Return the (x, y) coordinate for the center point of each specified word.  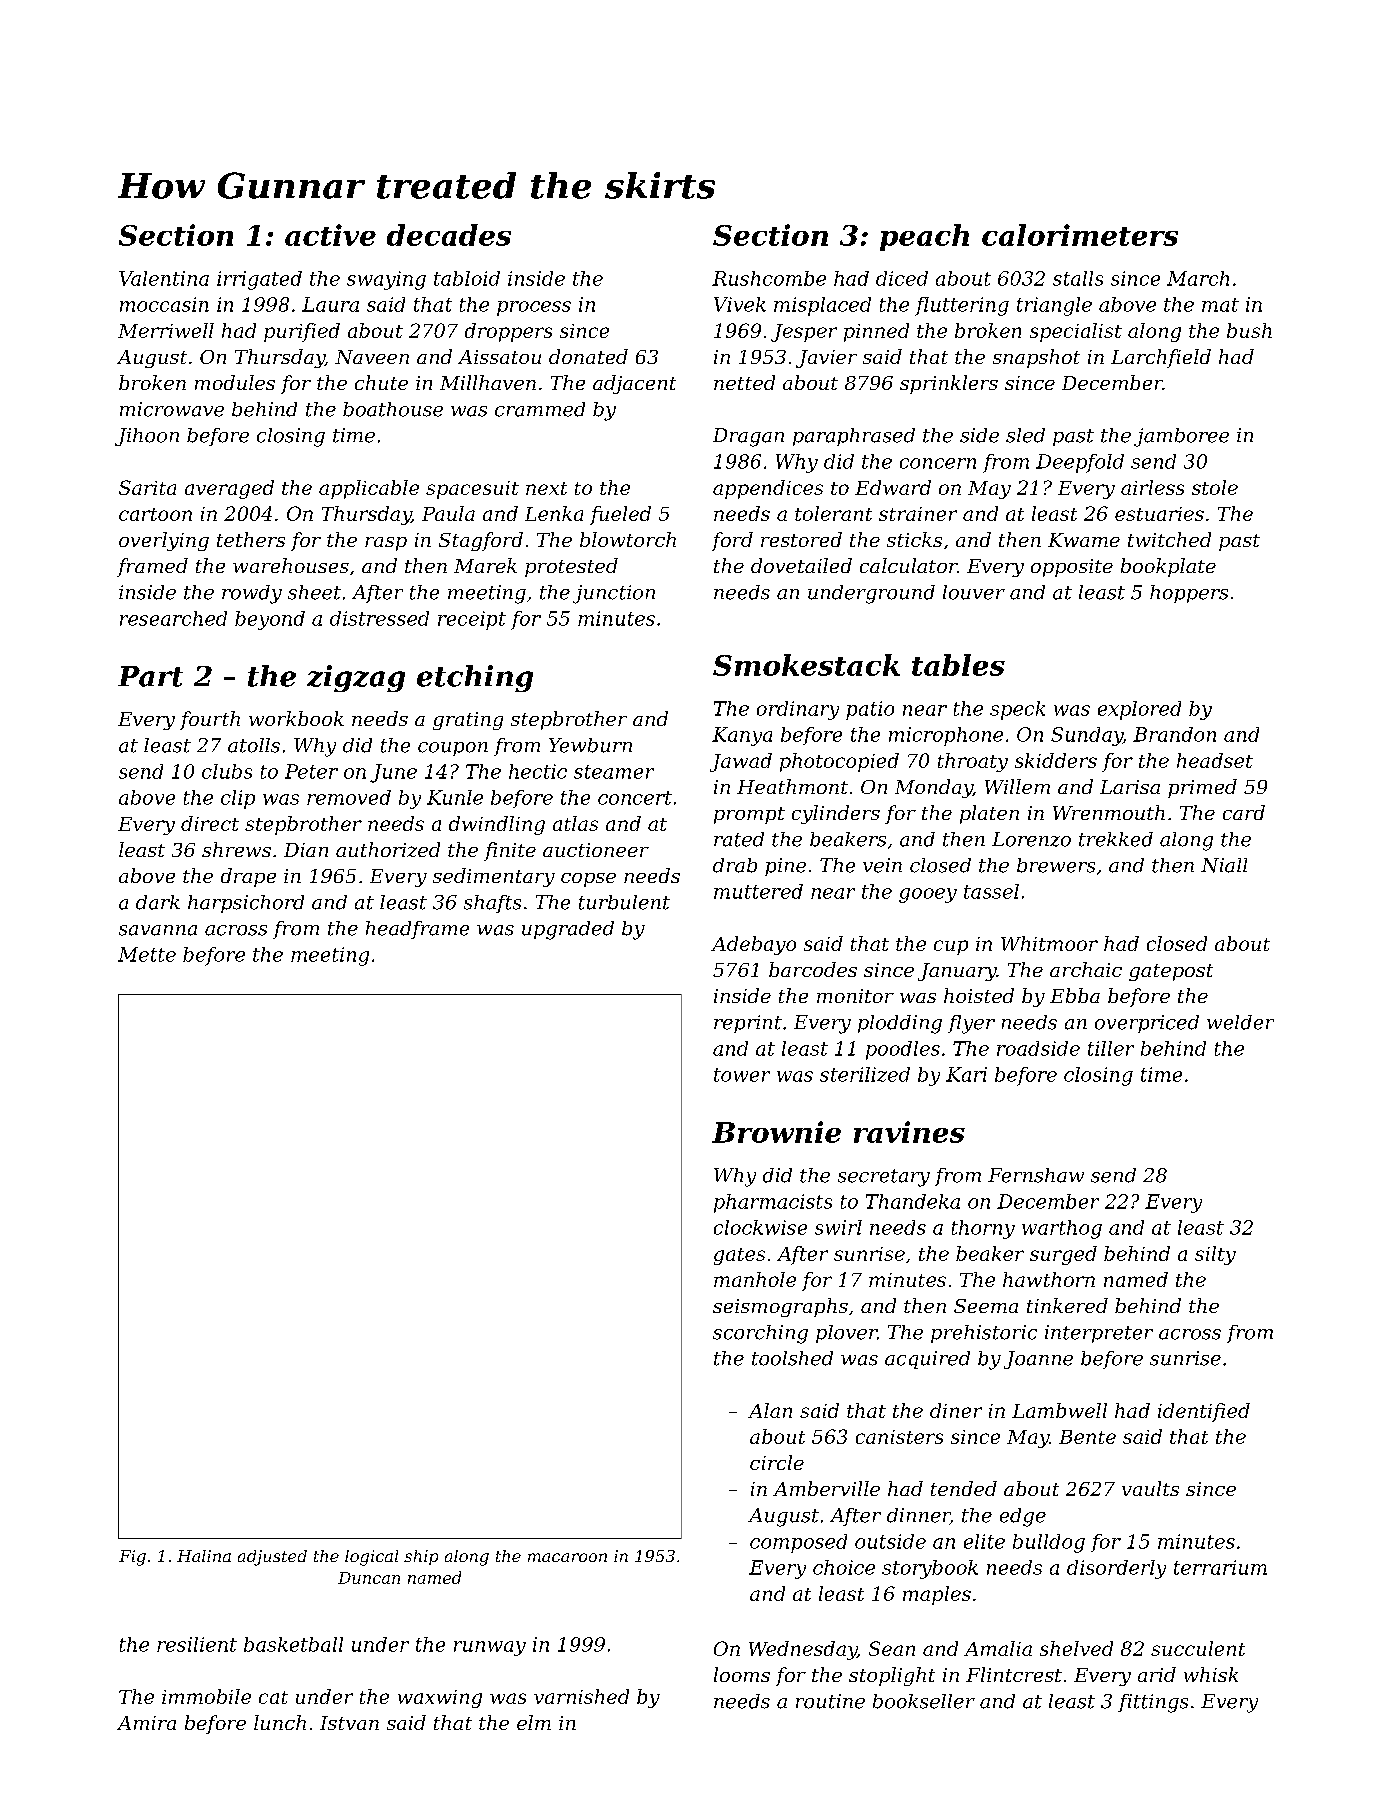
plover (846, 1334)
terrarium (1220, 1567)
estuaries (1159, 514)
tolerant (833, 513)
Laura (330, 304)
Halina (204, 1556)
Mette (147, 954)
